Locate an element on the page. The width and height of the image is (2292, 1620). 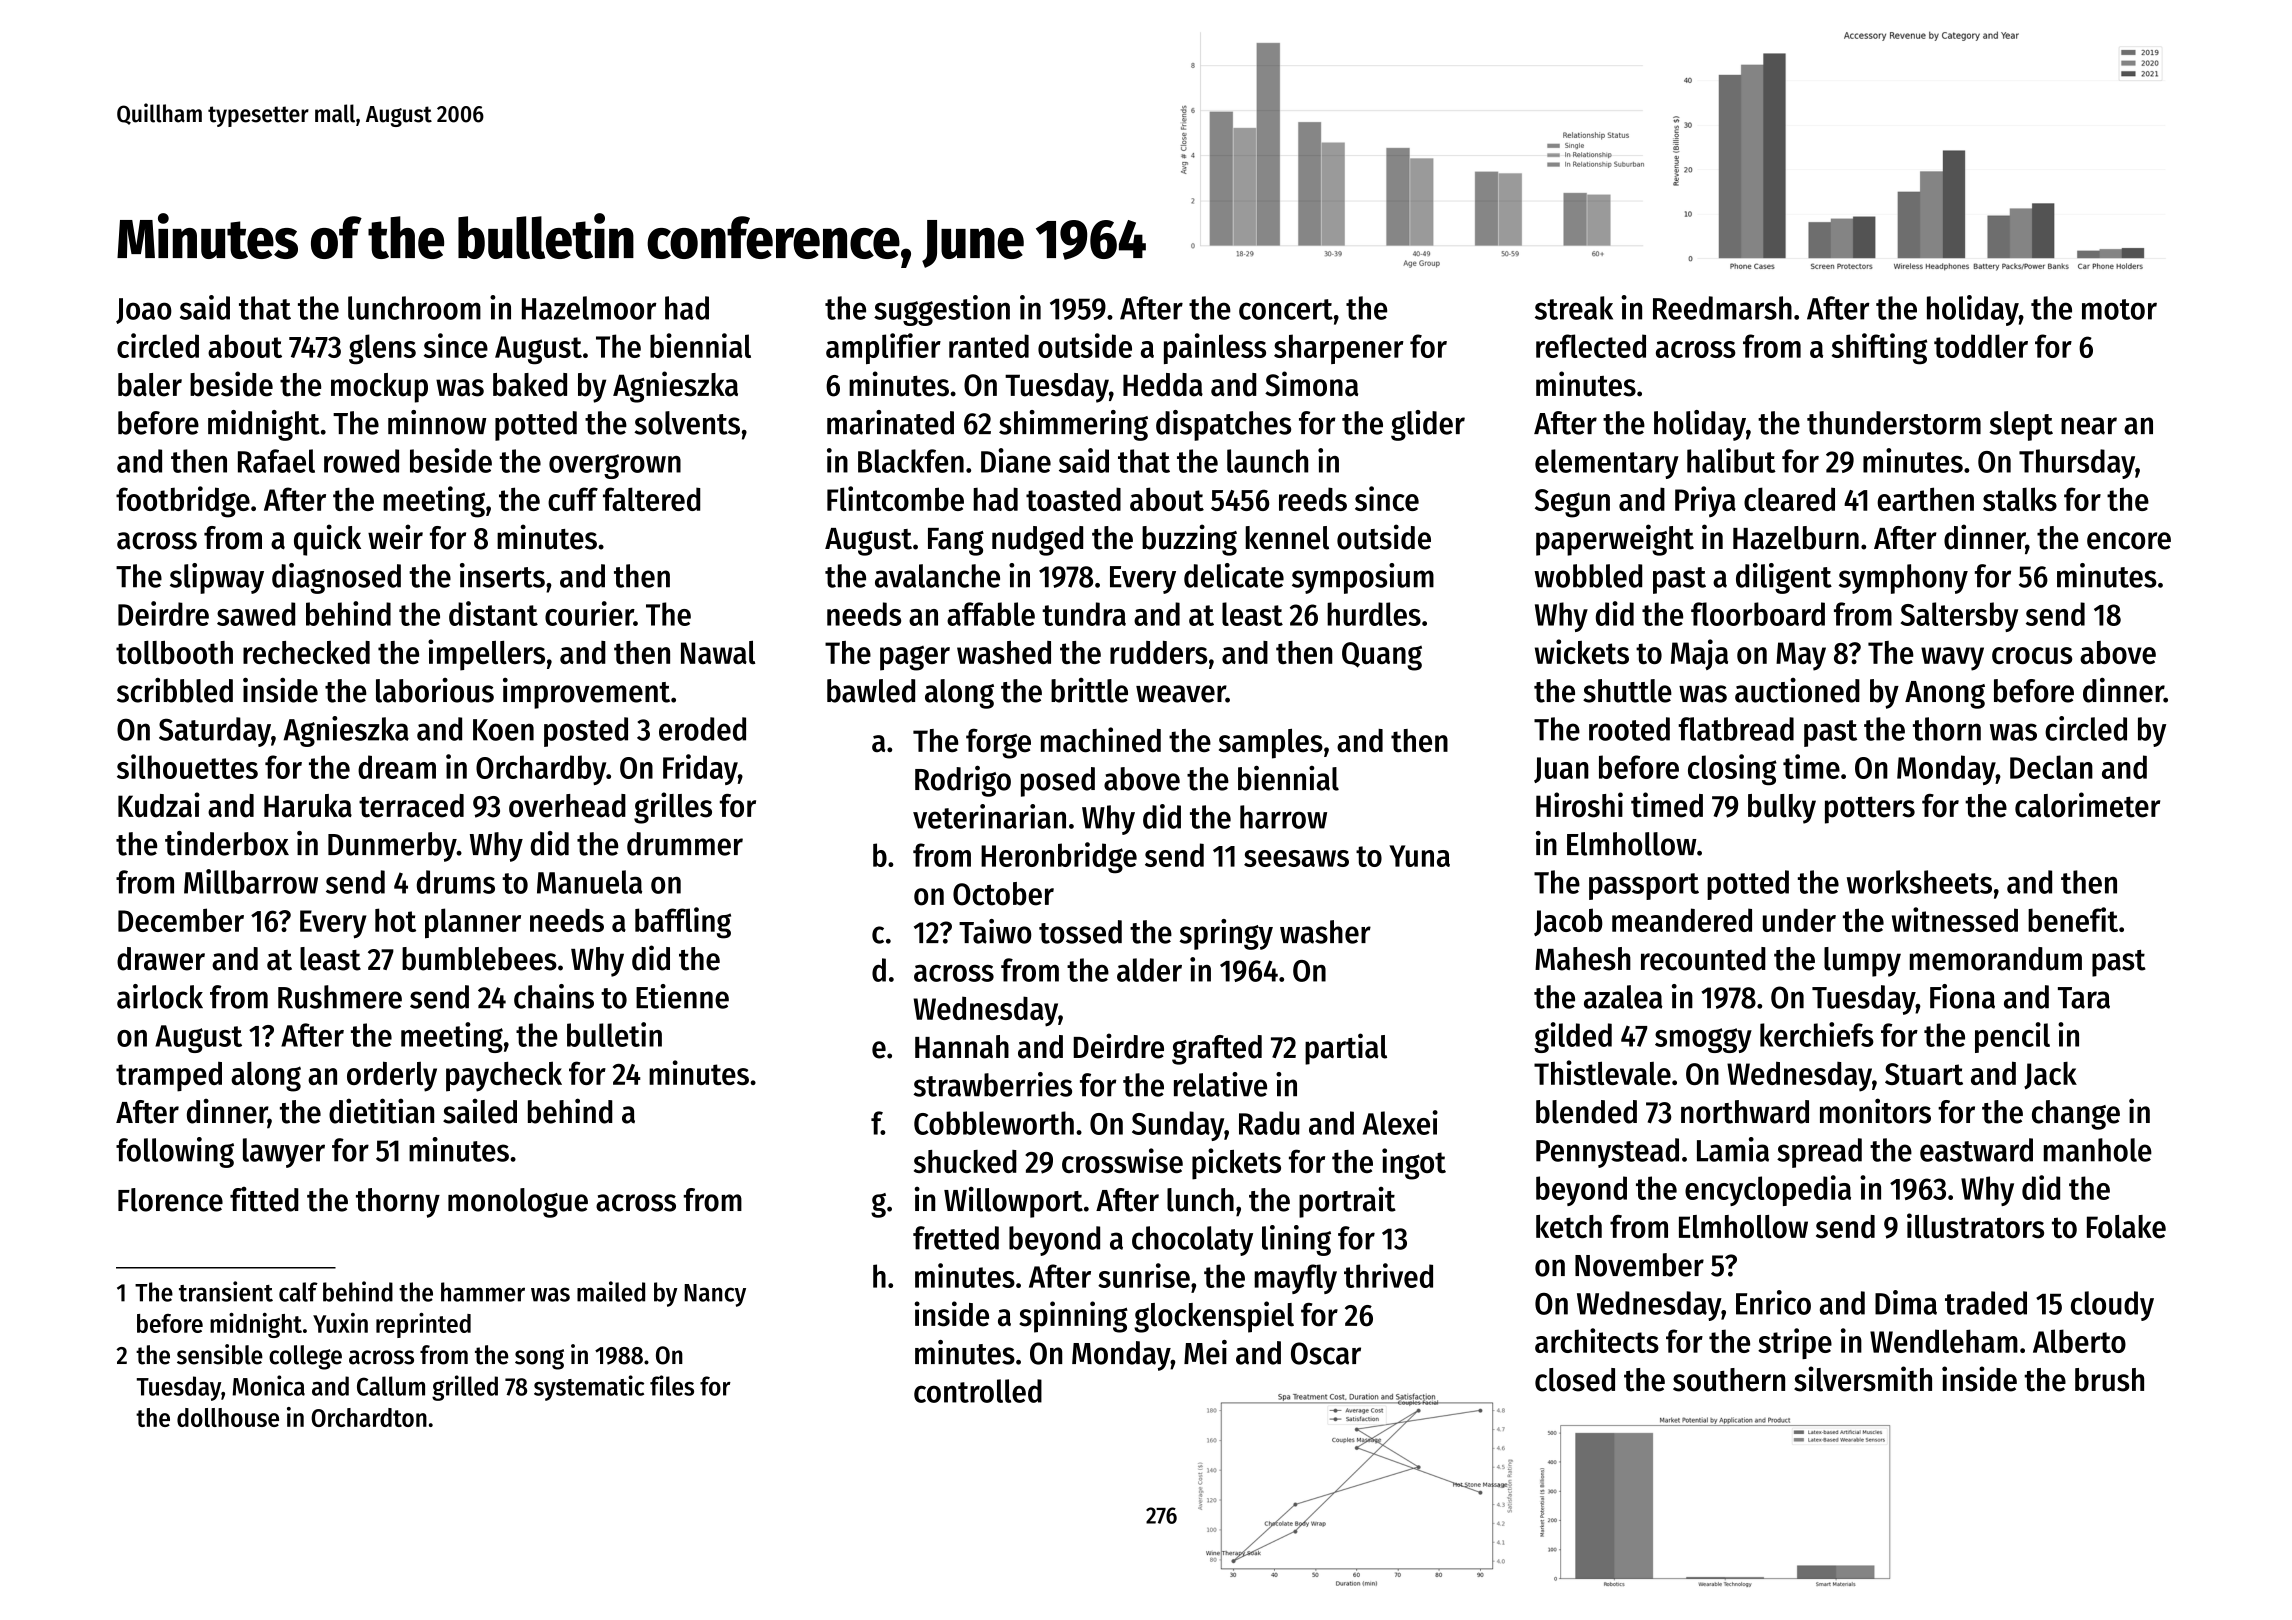
toasted is located at coordinates (1073, 499).
